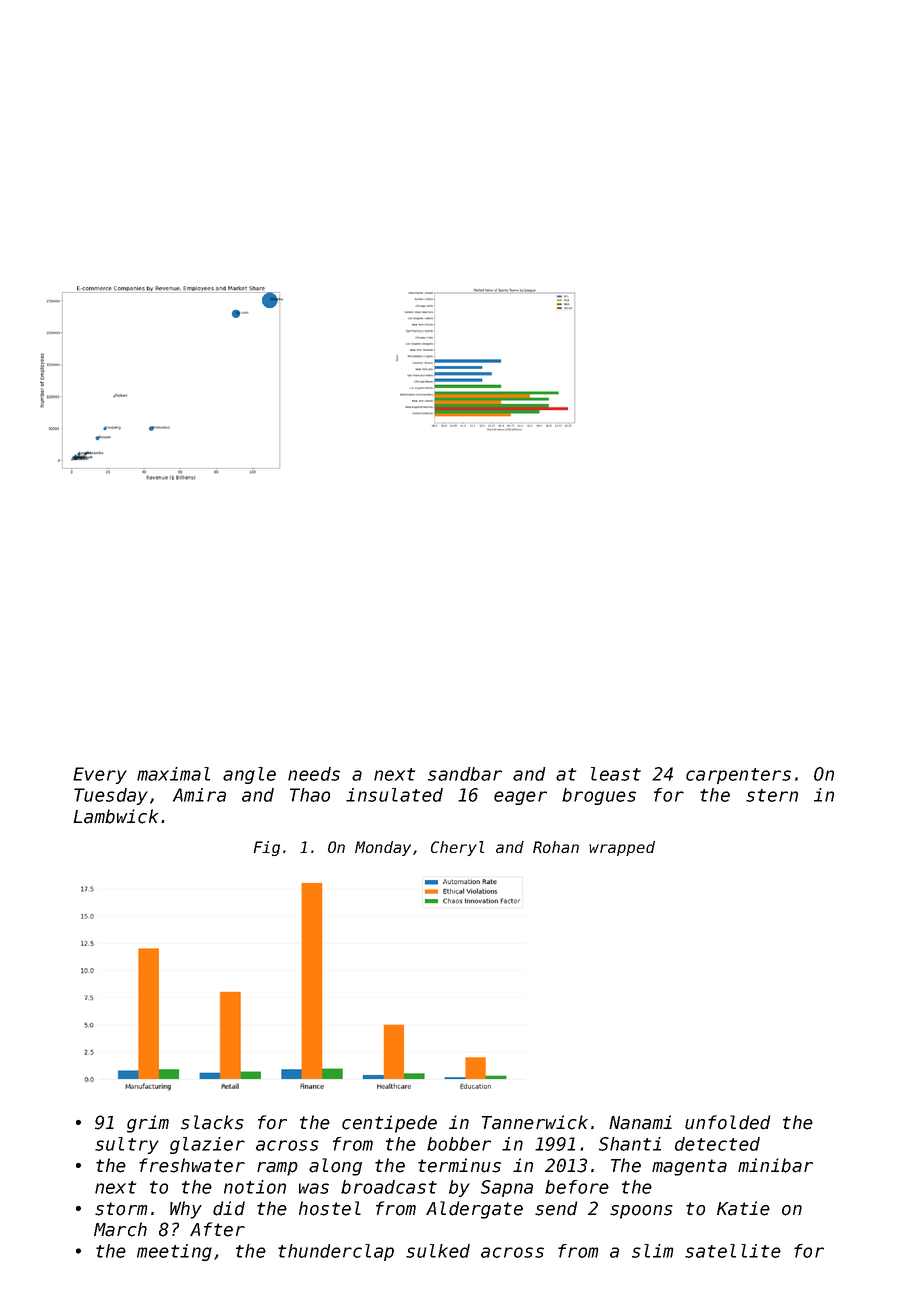 This screenshot has height=1316, width=908. What do you see at coordinates (148, 1124) in the screenshot?
I see `grim` at bounding box center [148, 1124].
